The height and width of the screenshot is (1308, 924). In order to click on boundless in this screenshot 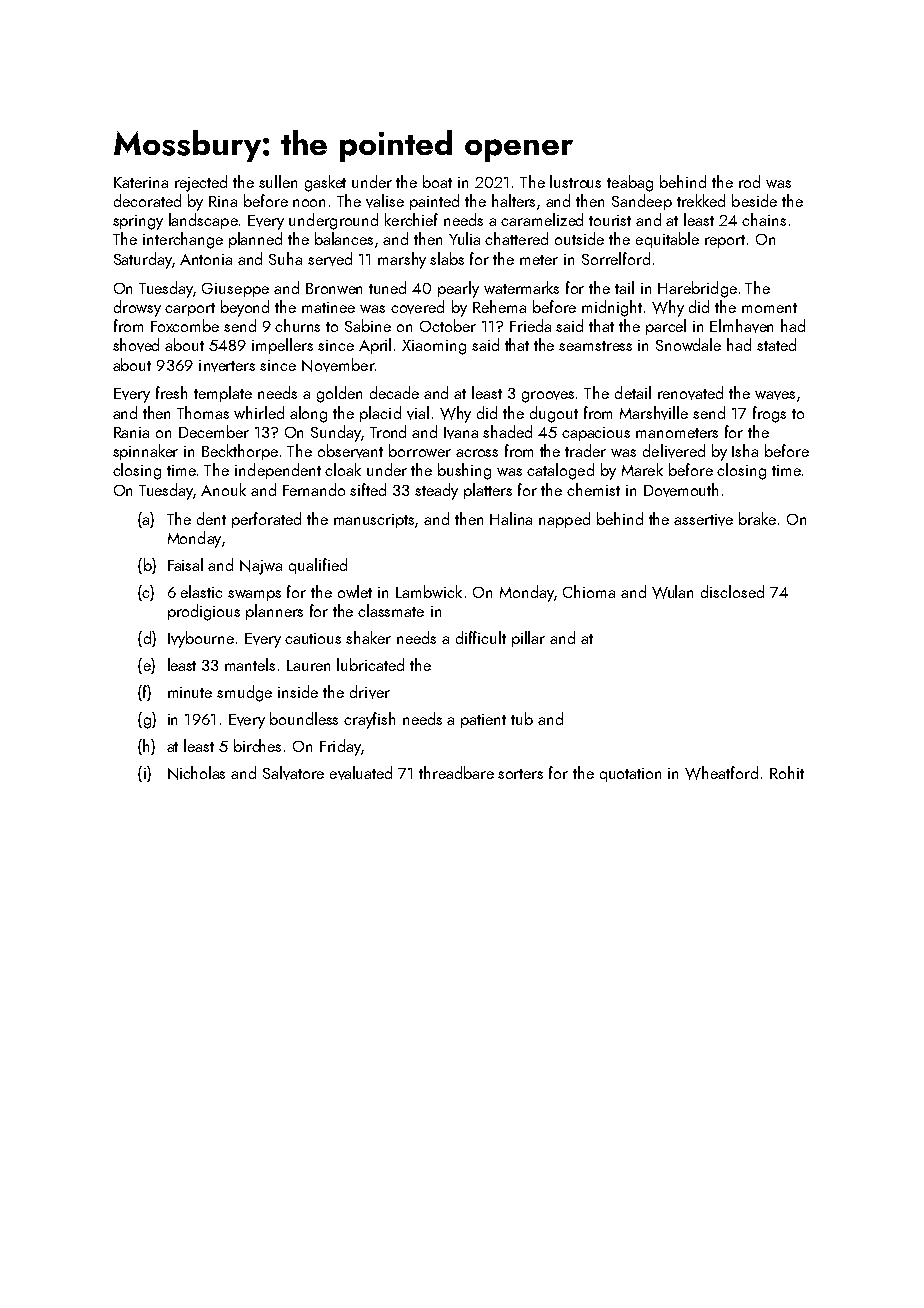, I will do `click(304, 718)`.
